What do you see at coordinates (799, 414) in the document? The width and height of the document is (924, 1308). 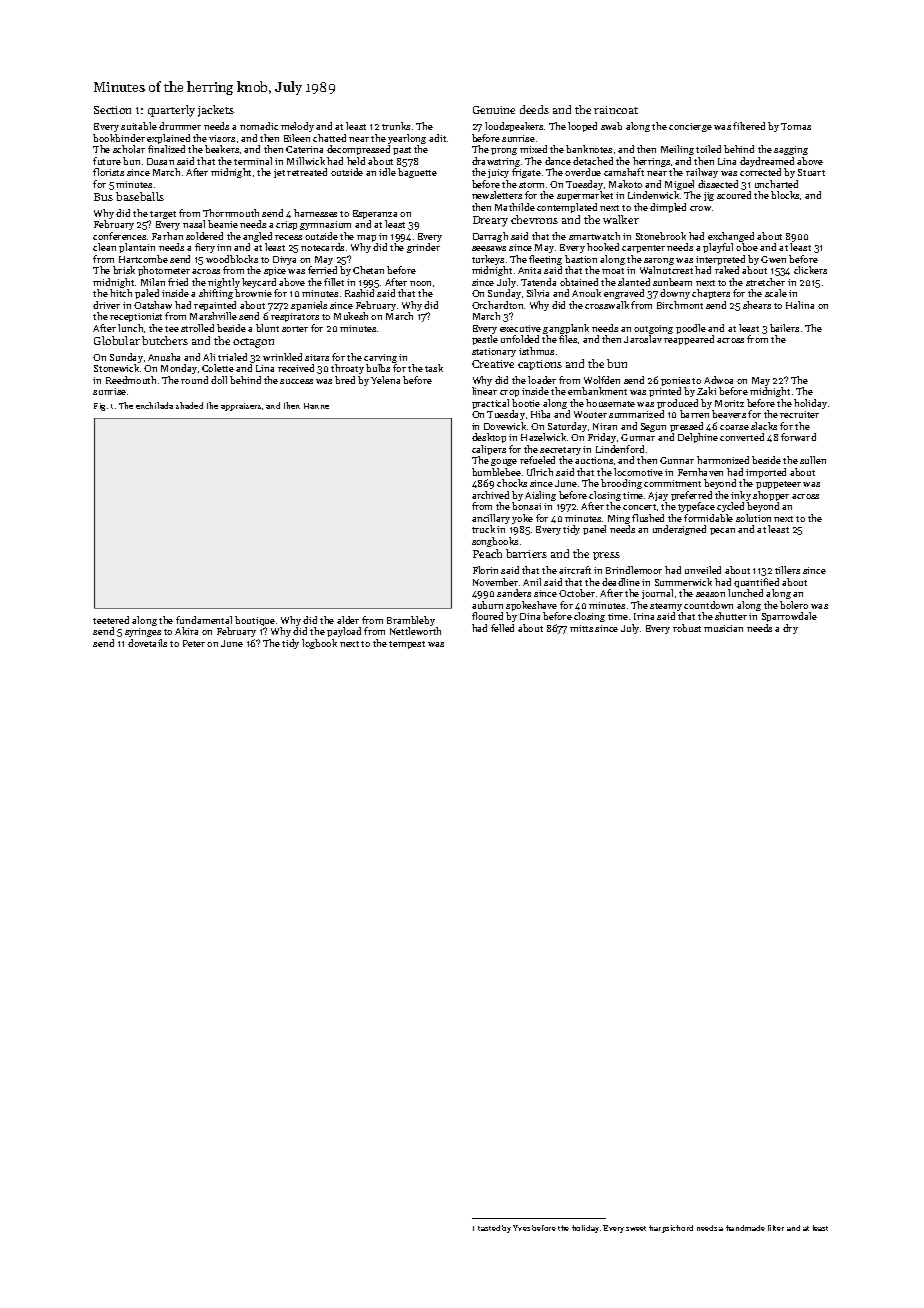 I see `recruiter` at bounding box center [799, 414].
